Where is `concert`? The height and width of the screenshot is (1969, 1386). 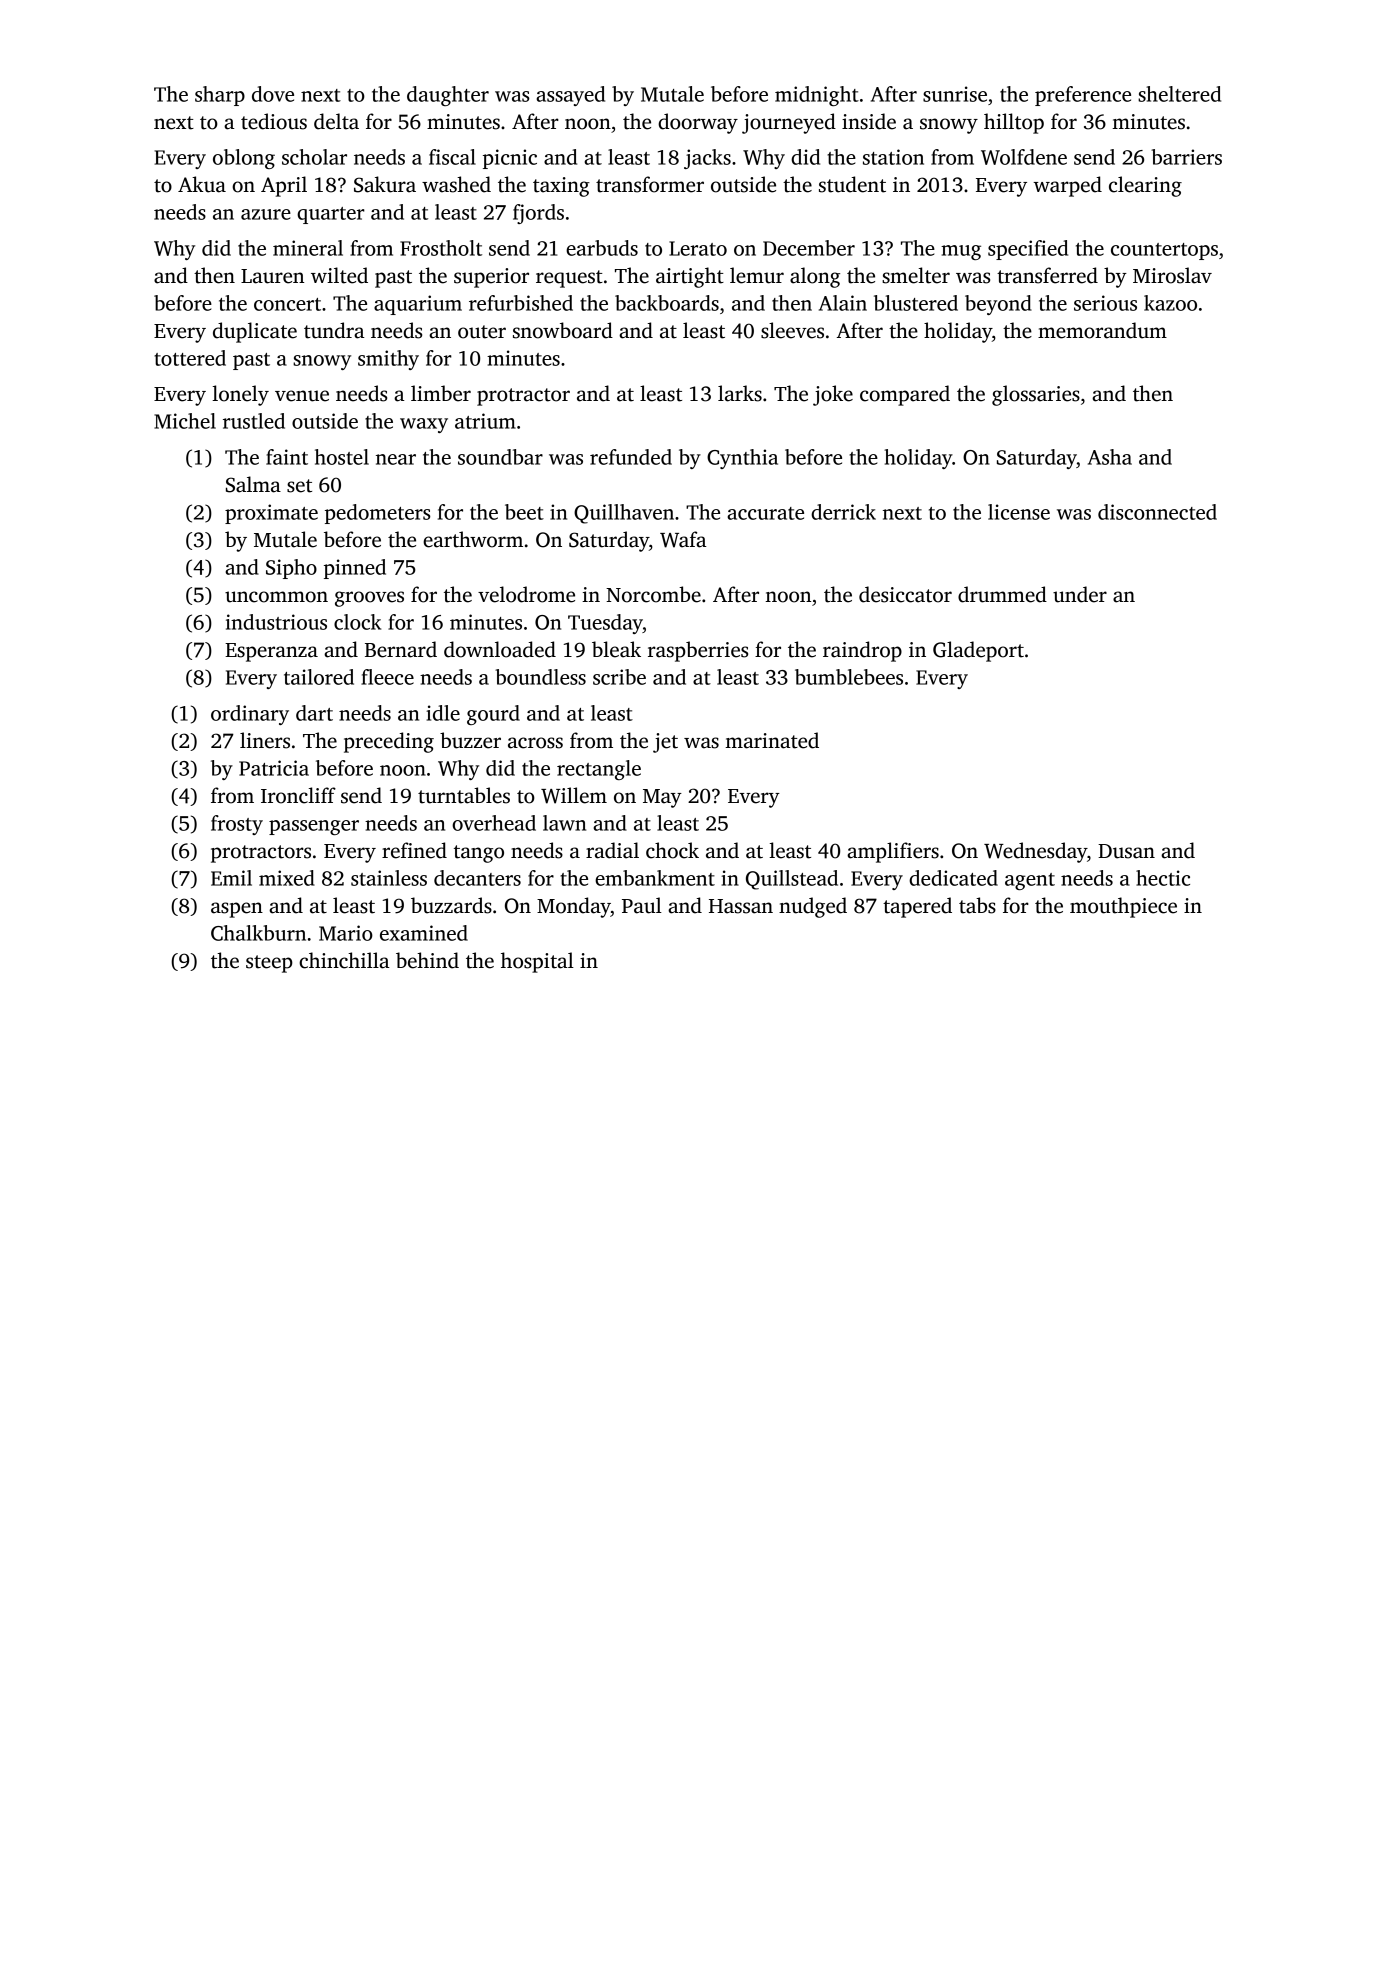 concert is located at coordinates (287, 304).
